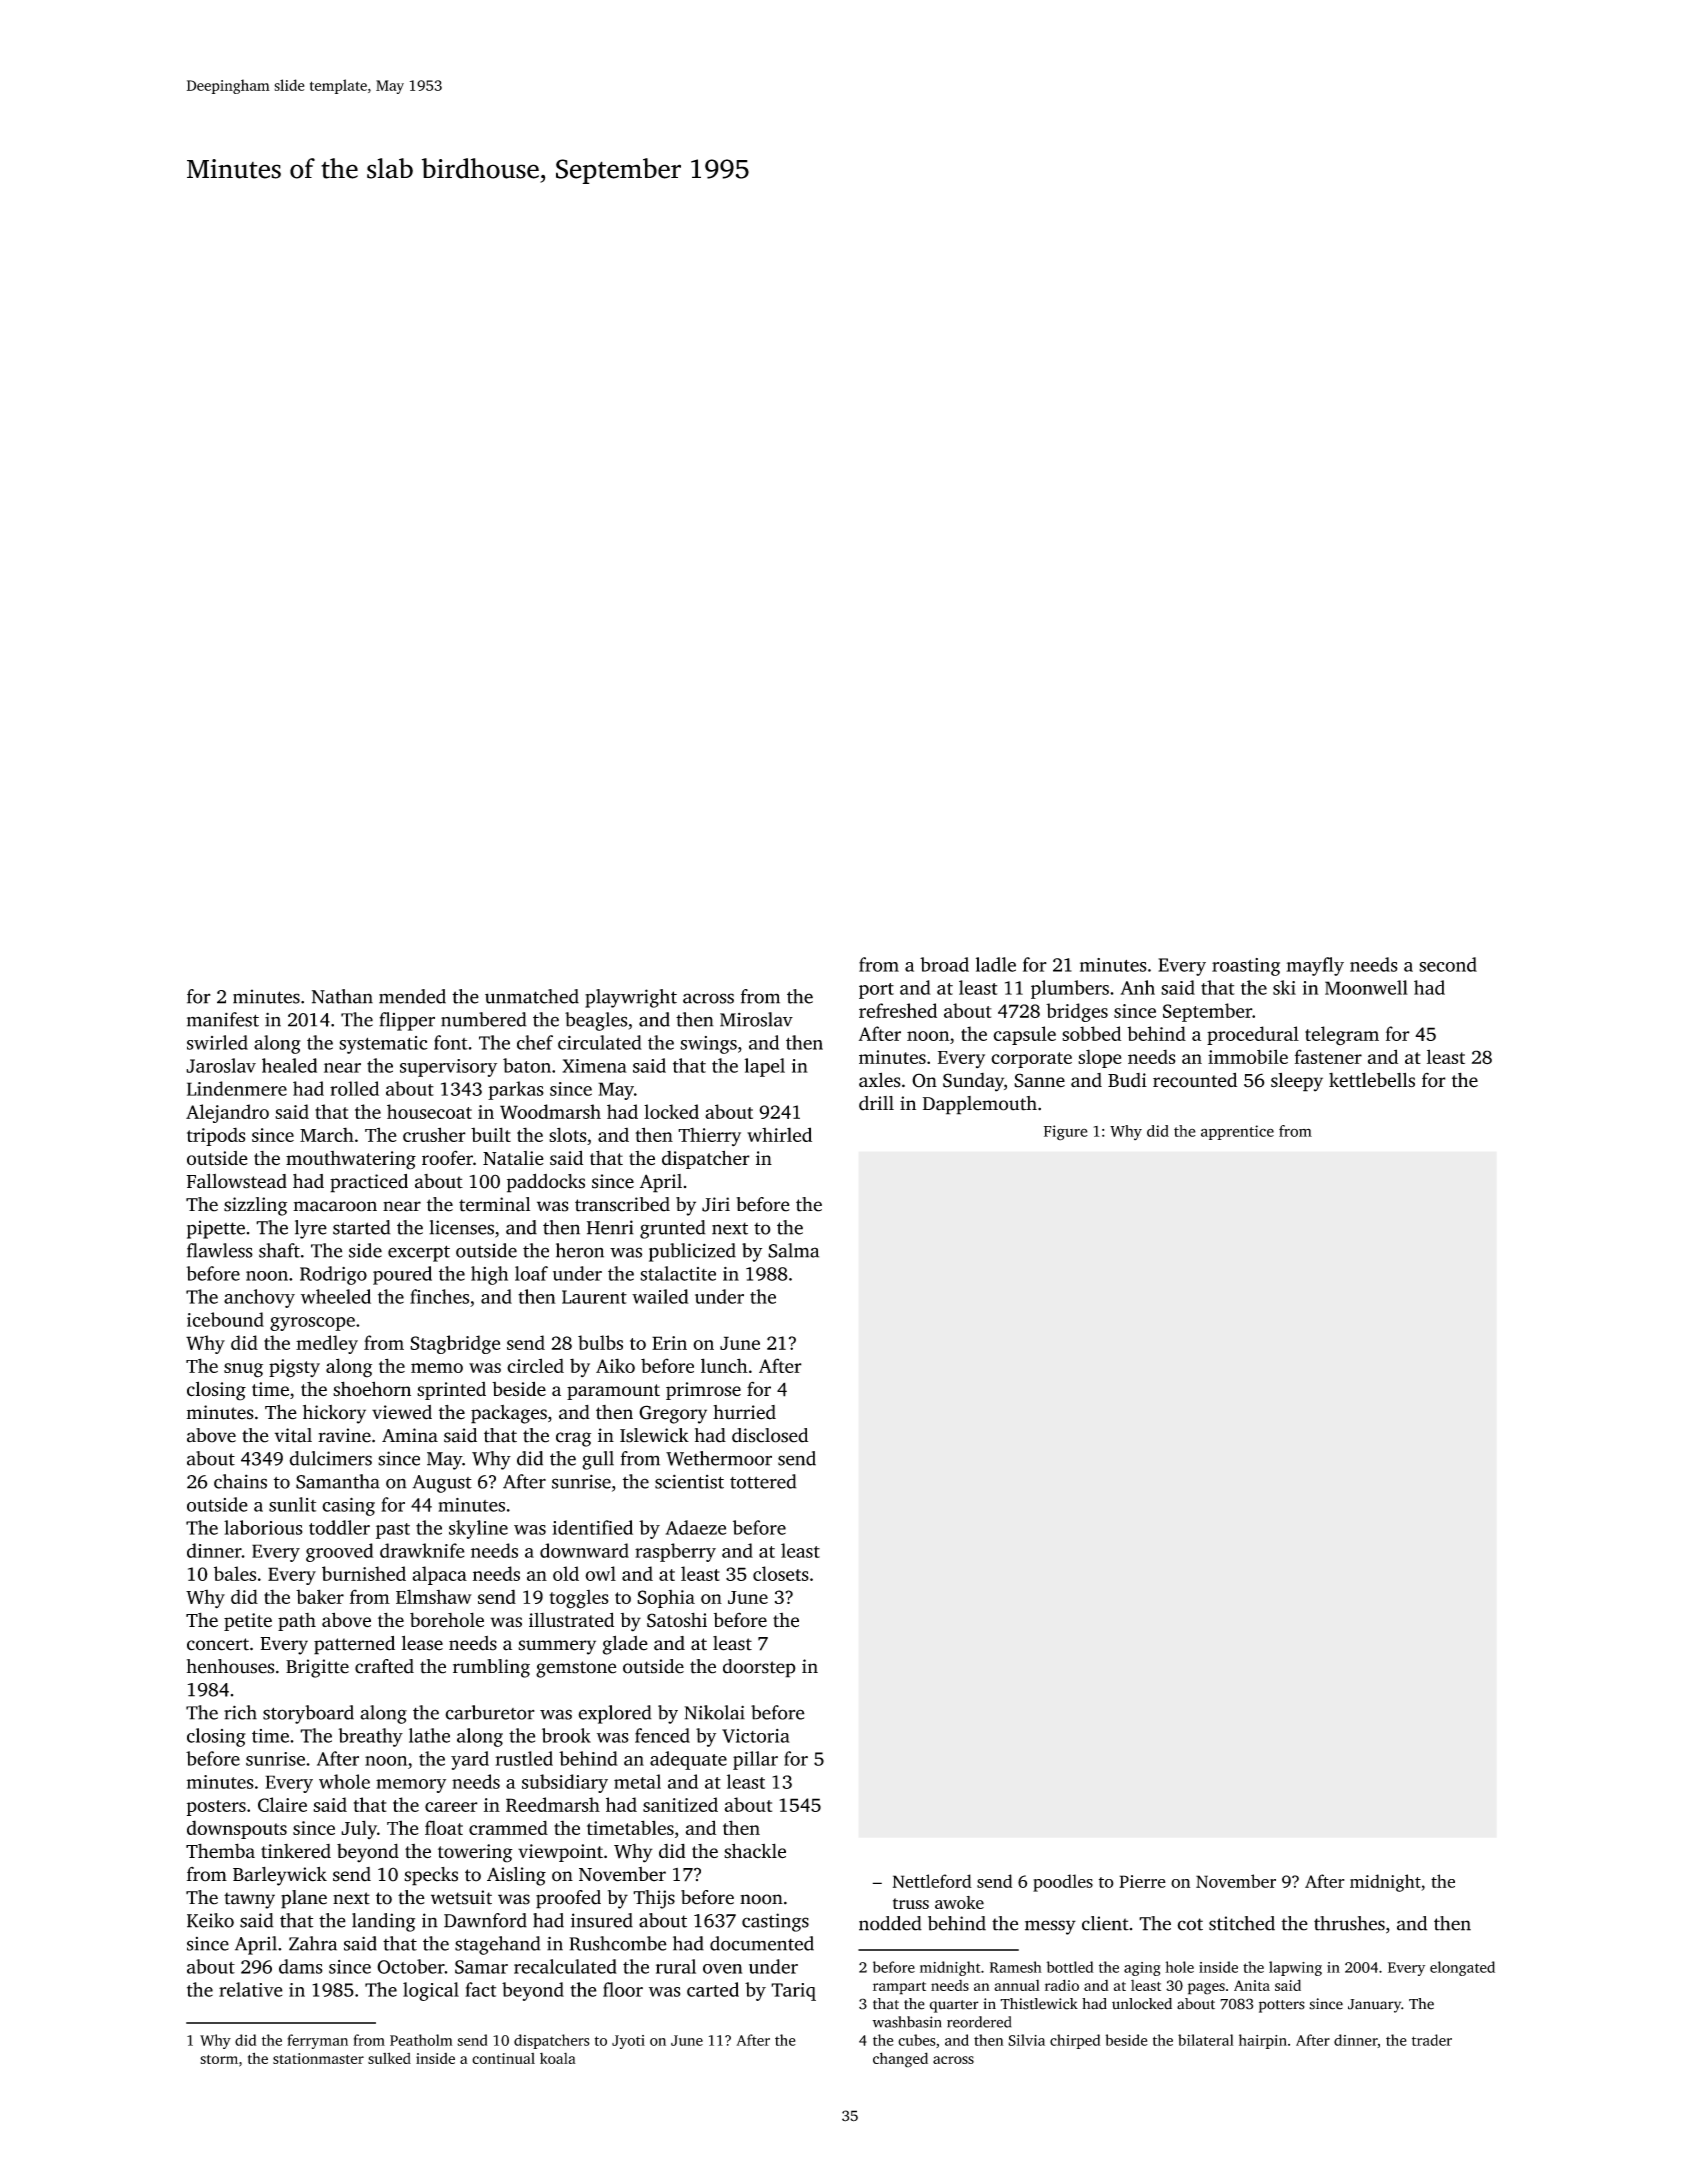 This image has width=1683, height=2178. Describe the element at coordinates (1432, 2040) in the image. I see `trader` at that location.
